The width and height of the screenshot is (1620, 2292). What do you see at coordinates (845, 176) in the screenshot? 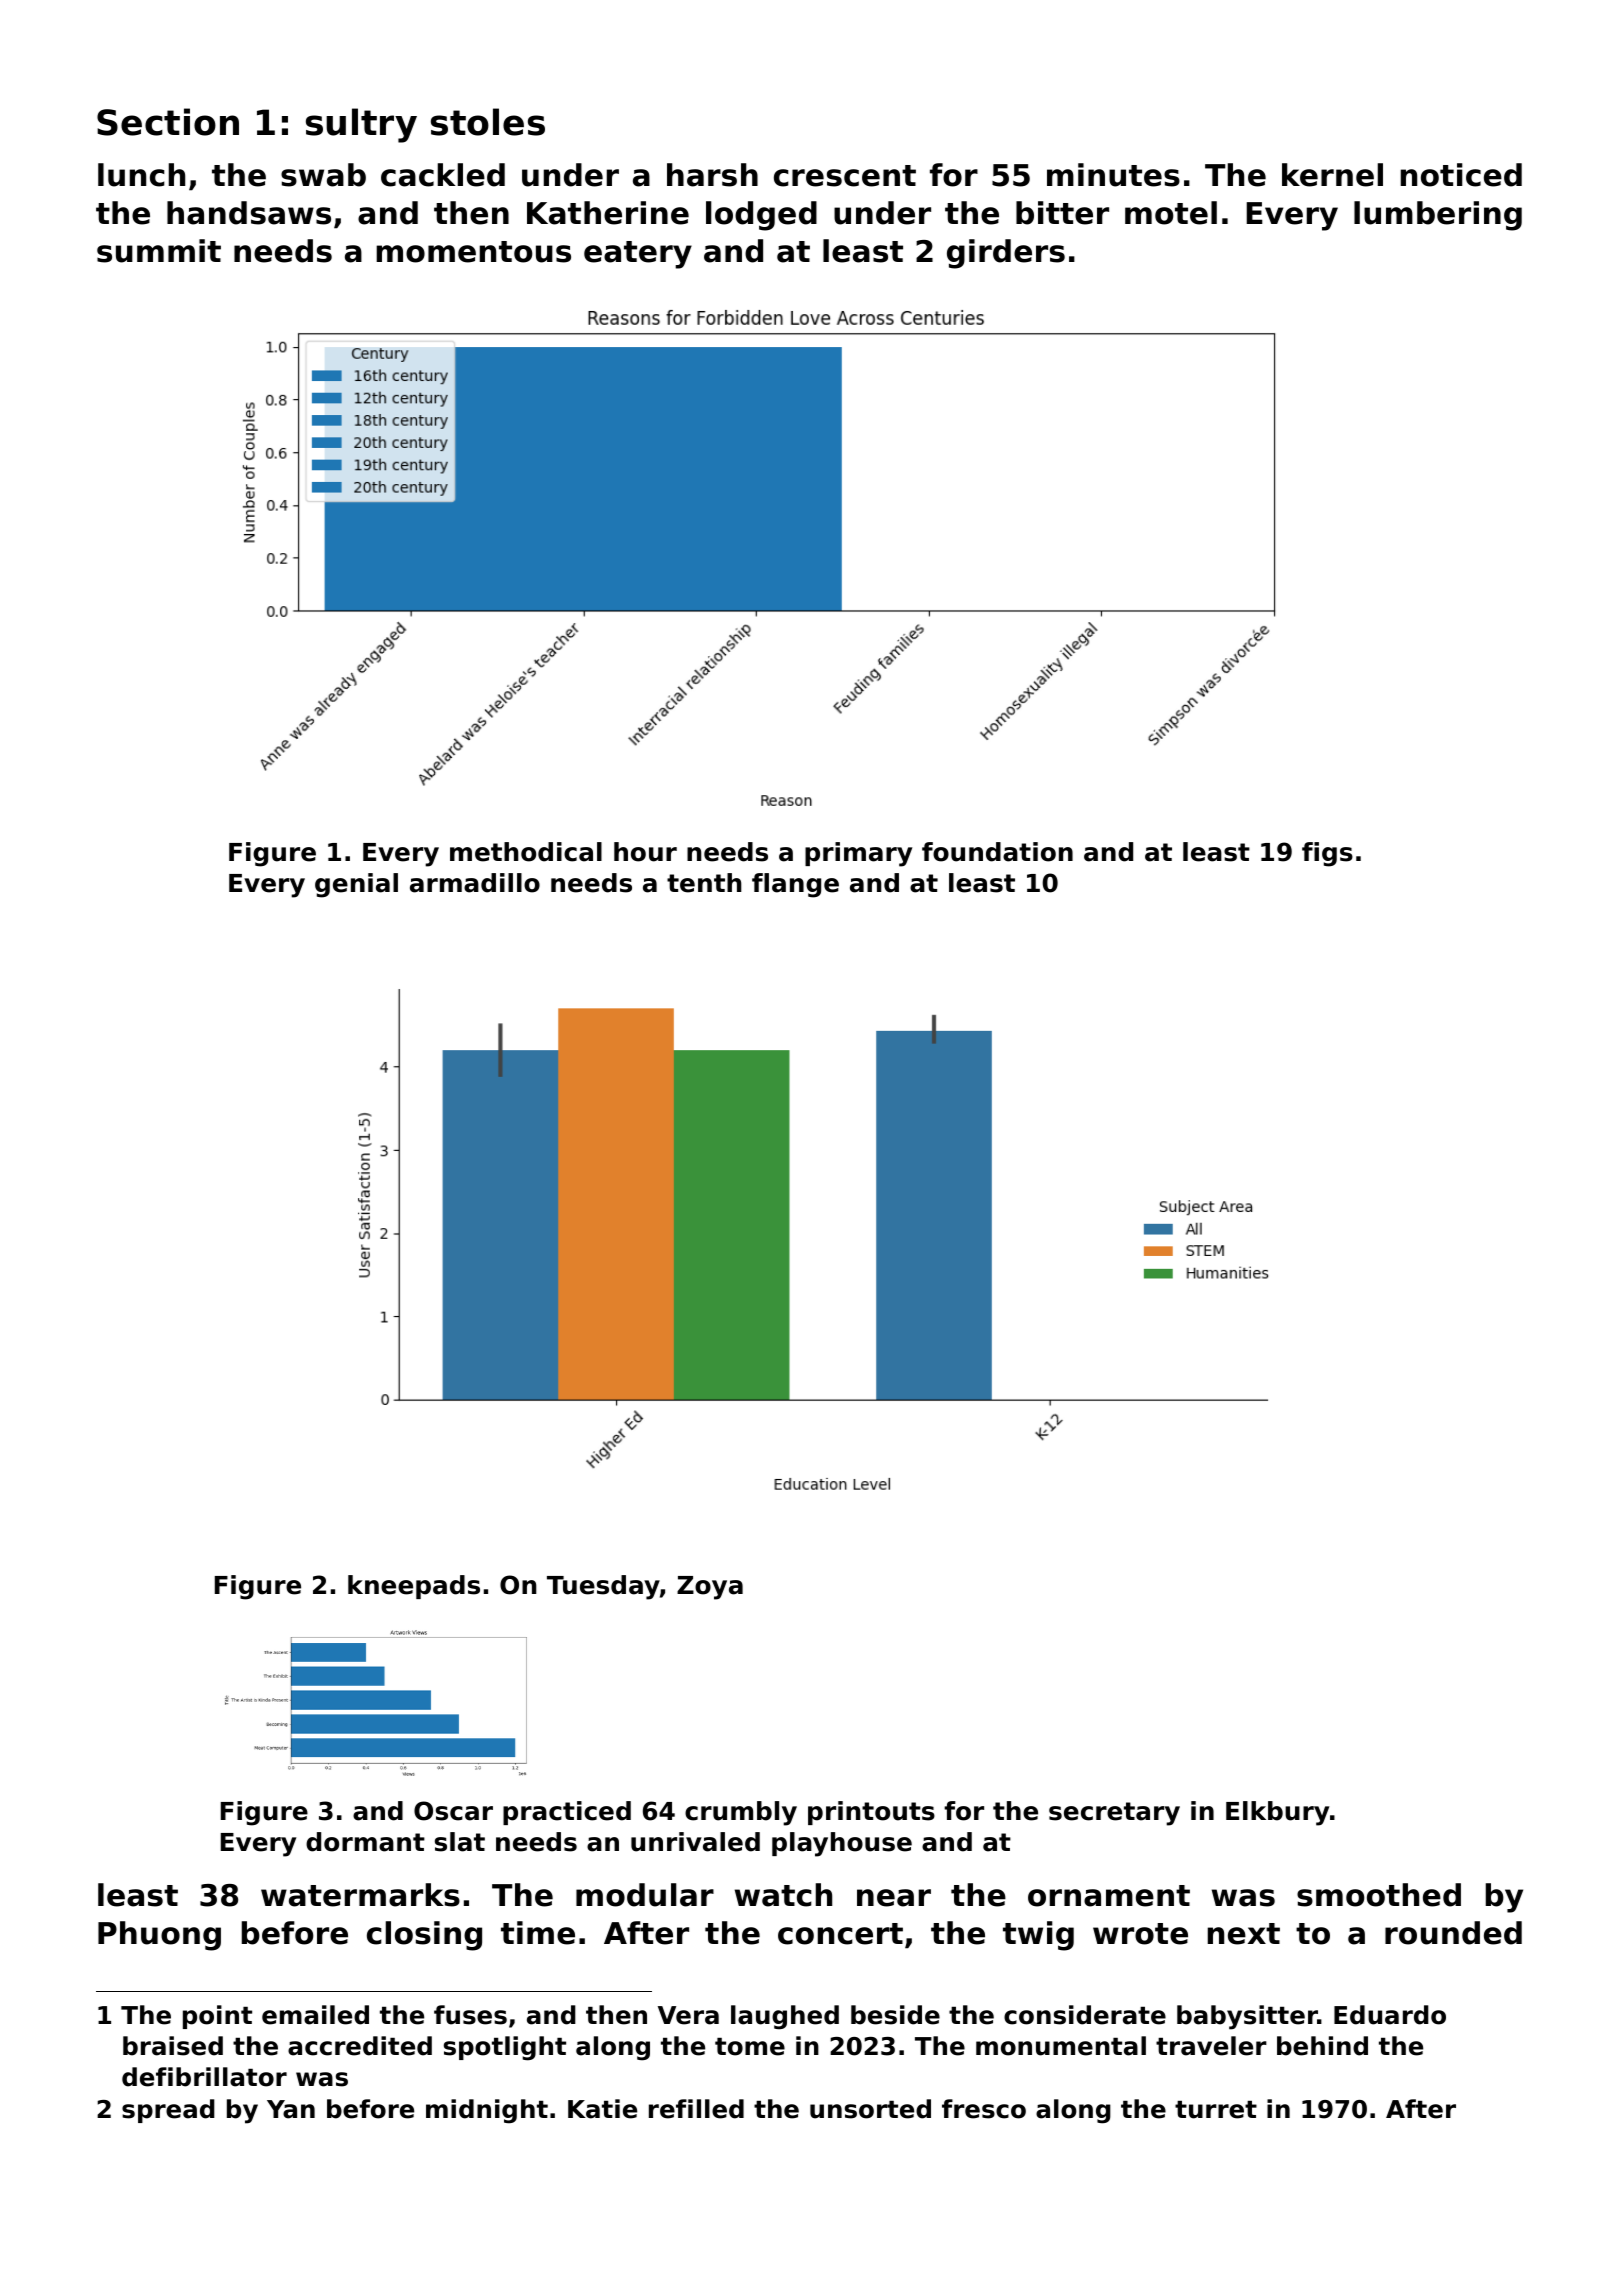
I see `crescent` at bounding box center [845, 176].
